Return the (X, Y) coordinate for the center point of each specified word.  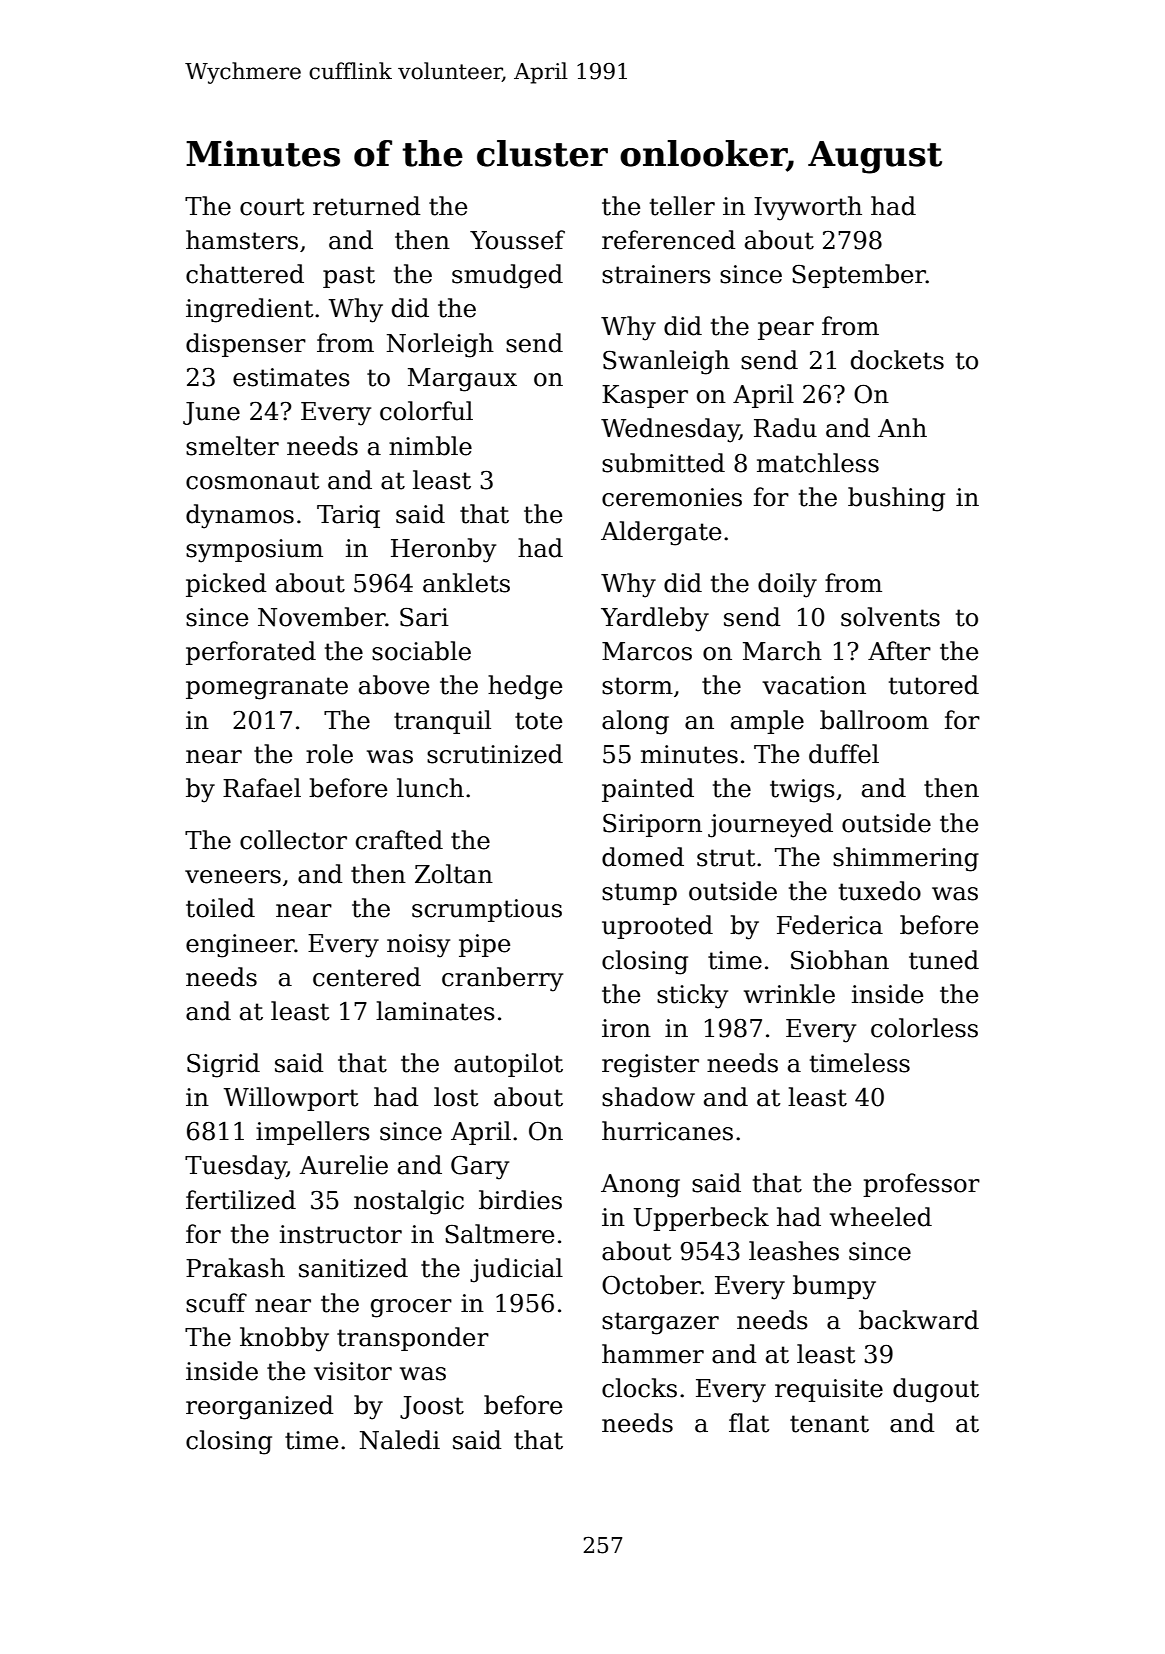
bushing (896, 499)
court (272, 207)
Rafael (262, 788)
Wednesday (670, 430)
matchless (818, 463)
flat (749, 1423)
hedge (525, 687)
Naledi (400, 1440)
